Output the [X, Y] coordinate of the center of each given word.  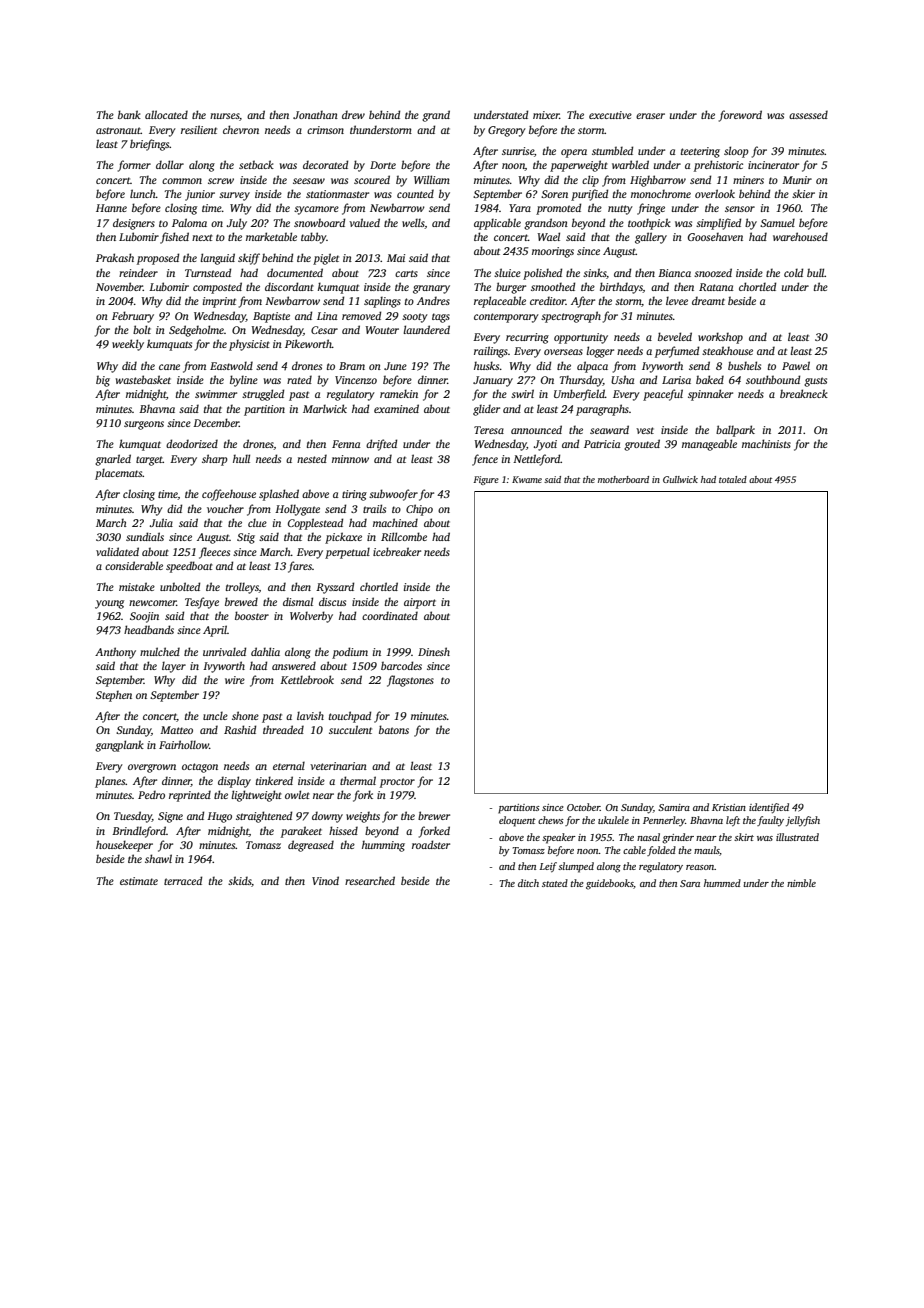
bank [129, 114]
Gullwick [680, 479]
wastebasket [143, 379]
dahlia [265, 651]
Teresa [489, 430]
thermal [358, 780]
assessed [808, 114]
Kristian [729, 807]
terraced [183, 880]
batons [394, 729]
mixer [546, 115]
